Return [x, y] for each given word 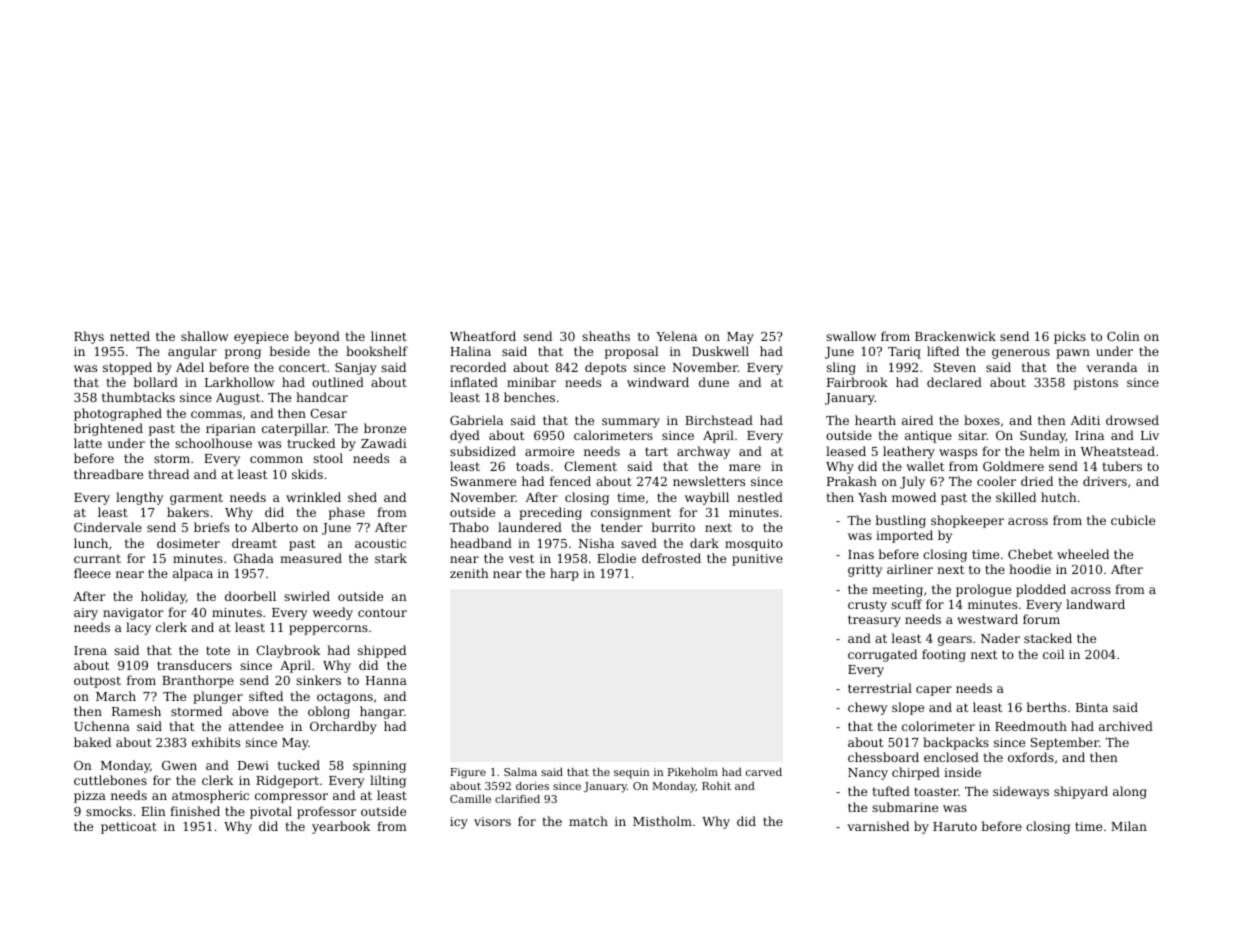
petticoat [129, 828]
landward [1095, 604]
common [276, 459]
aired [917, 420]
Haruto [955, 826]
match [588, 821]
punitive [757, 560]
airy [86, 614]
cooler [996, 481]
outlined [338, 382]
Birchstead [719, 420]
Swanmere [483, 481]
